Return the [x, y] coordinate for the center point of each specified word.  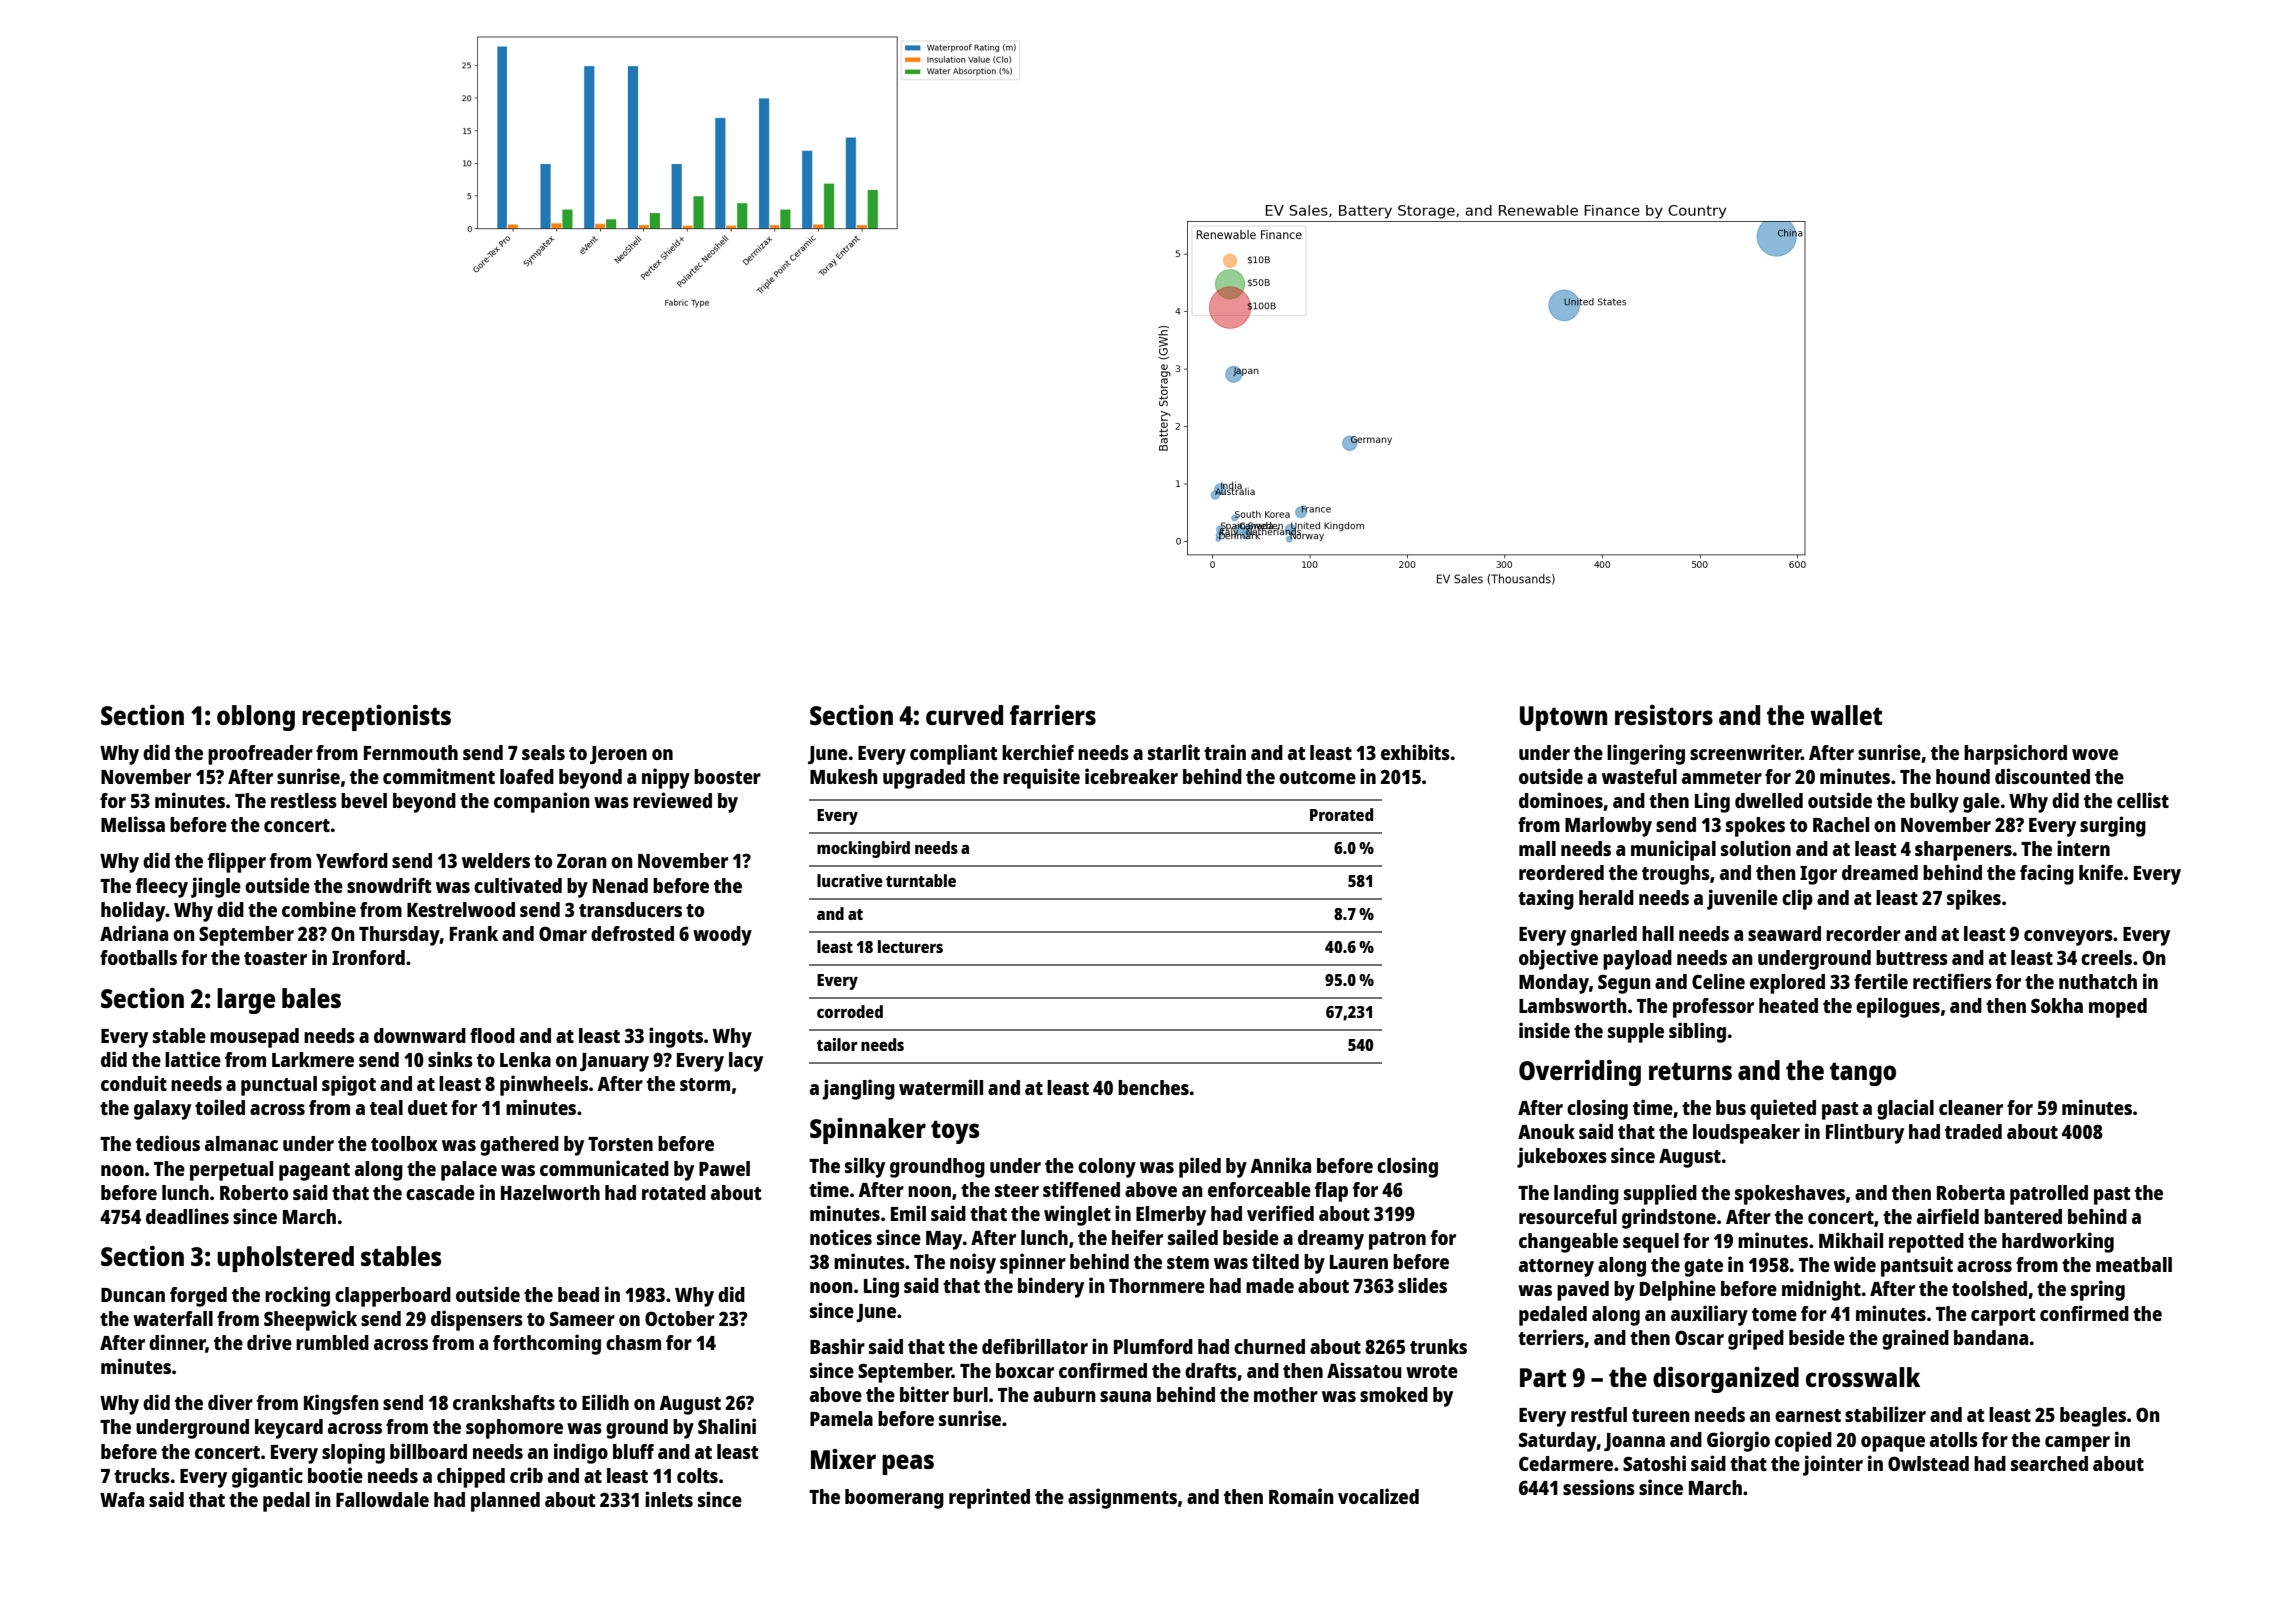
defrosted [632, 933]
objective [1558, 959]
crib [526, 1475]
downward [420, 1035]
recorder [1863, 933]
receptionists [376, 717]
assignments [1122, 1498]
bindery [1051, 1287]
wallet [1846, 715]
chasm [633, 1342]
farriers [1053, 714]
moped [2118, 1008]
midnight [1821, 1290]
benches [1153, 1087]
